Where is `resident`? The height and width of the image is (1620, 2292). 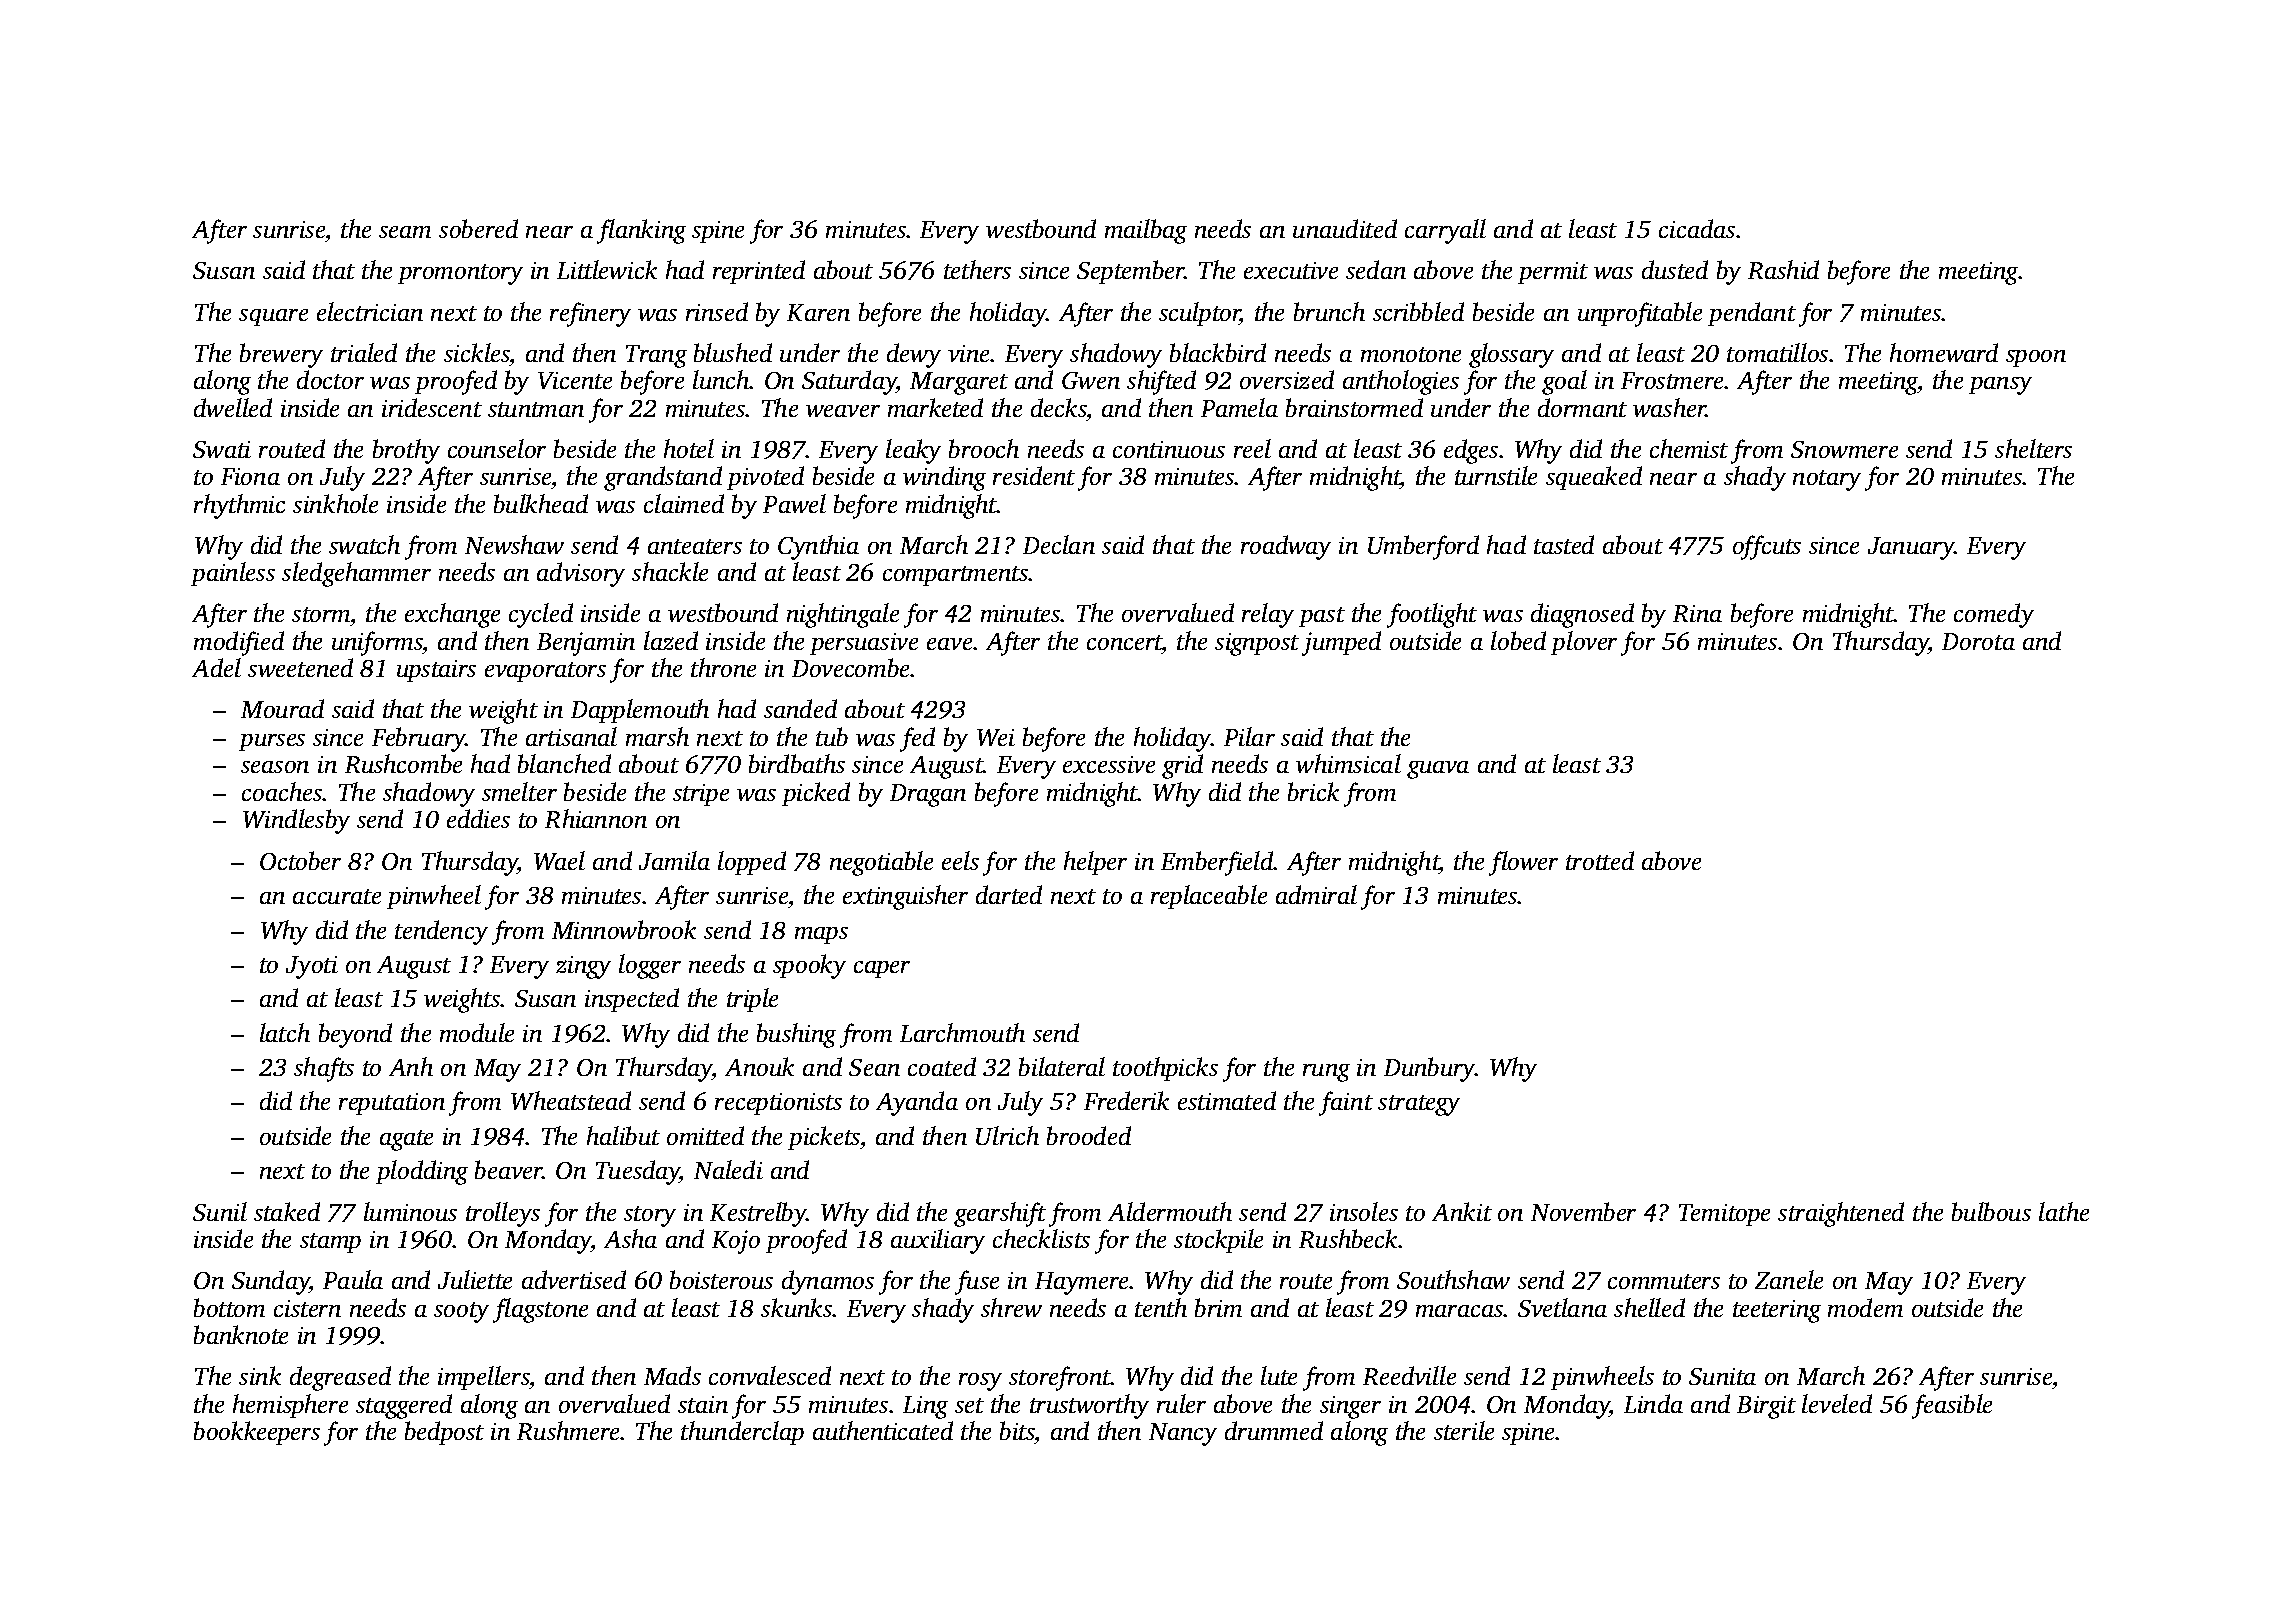
resident is located at coordinates (1034, 475).
